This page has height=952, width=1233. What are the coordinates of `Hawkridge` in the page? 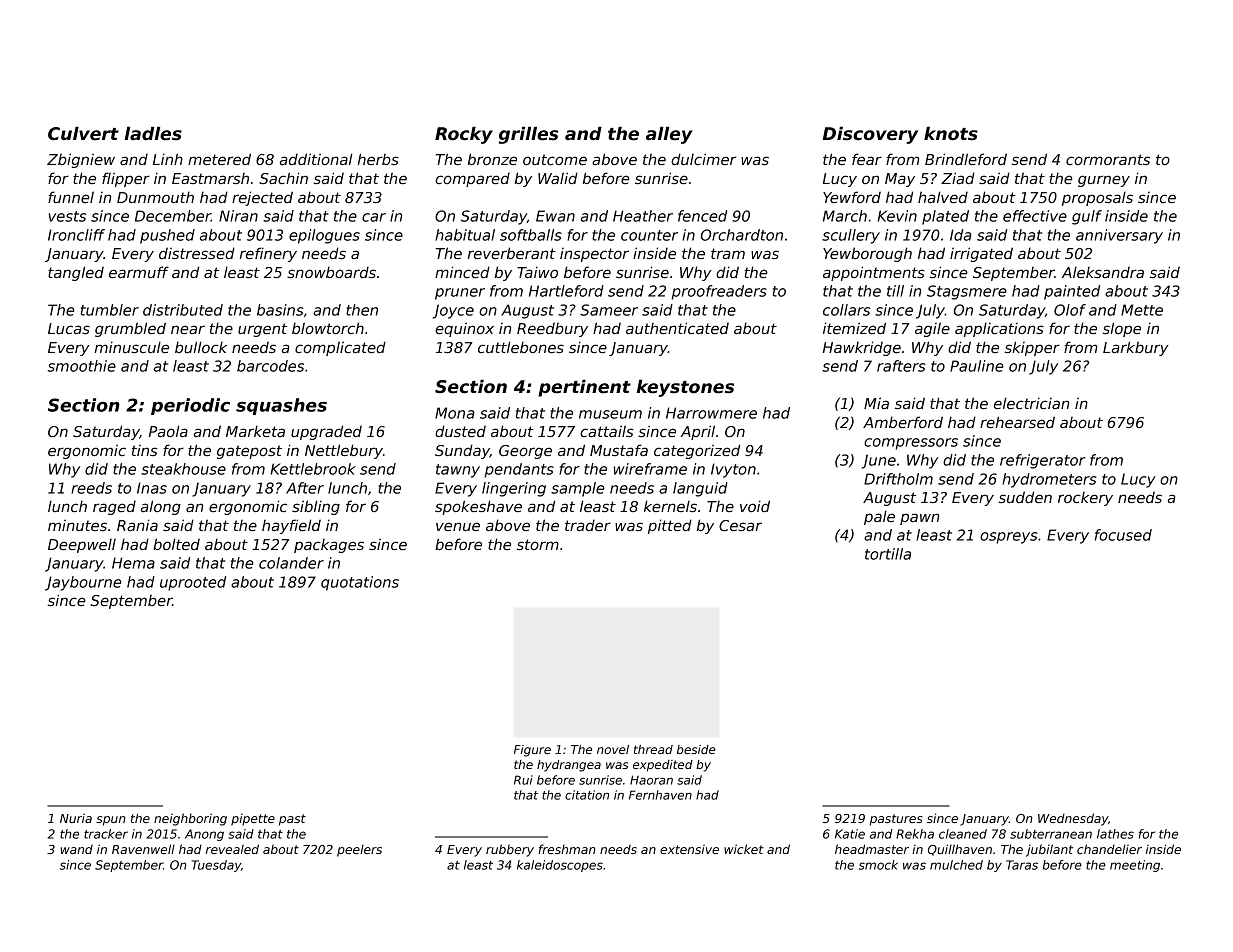 It's located at (862, 348).
